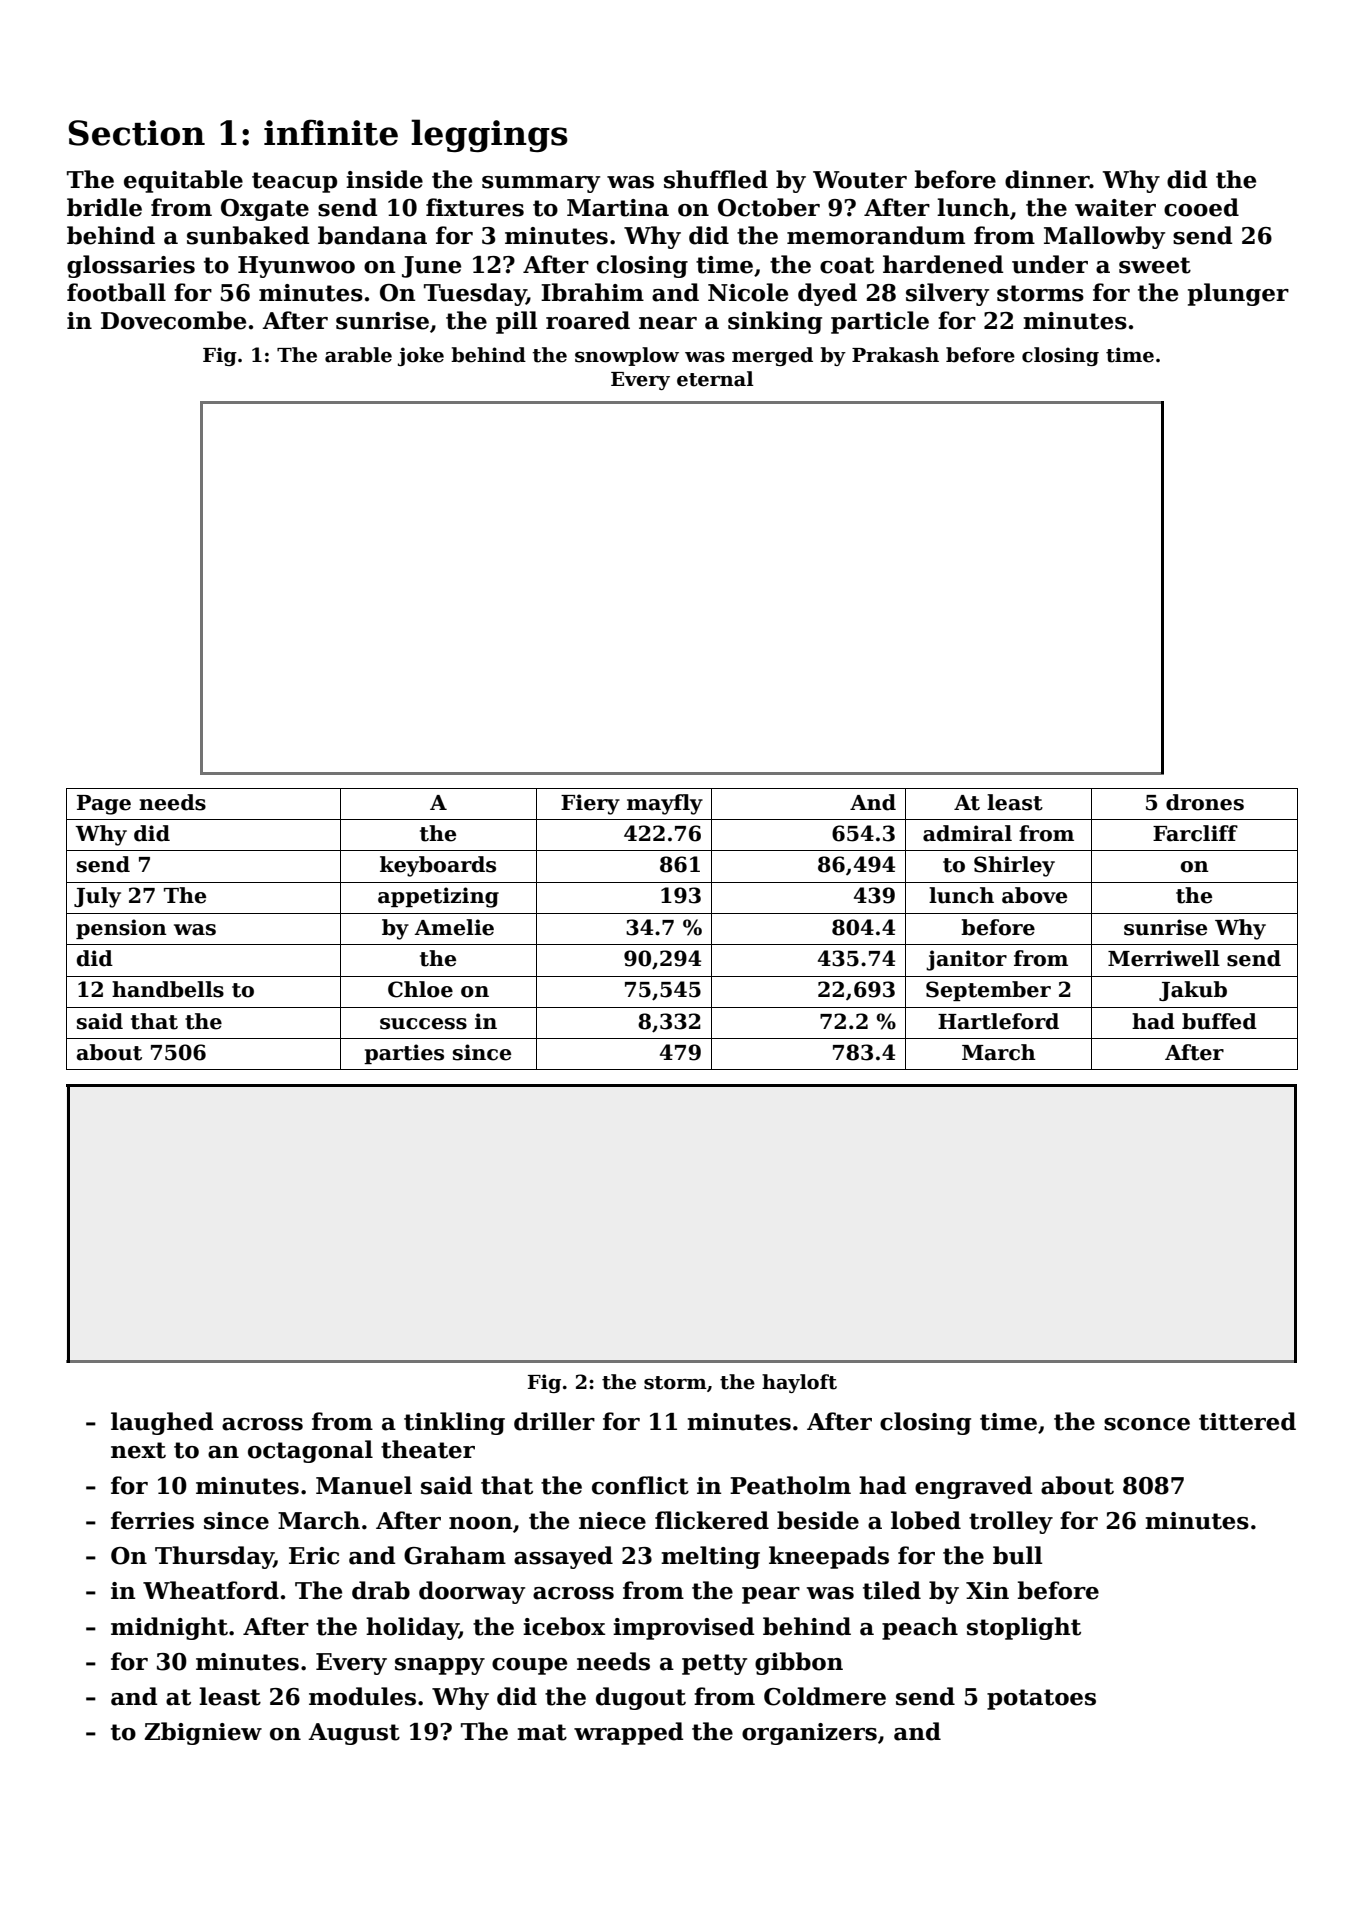 The width and height of the screenshot is (1364, 1929). What do you see at coordinates (1014, 866) in the screenshot?
I see `Shirley` at bounding box center [1014, 866].
